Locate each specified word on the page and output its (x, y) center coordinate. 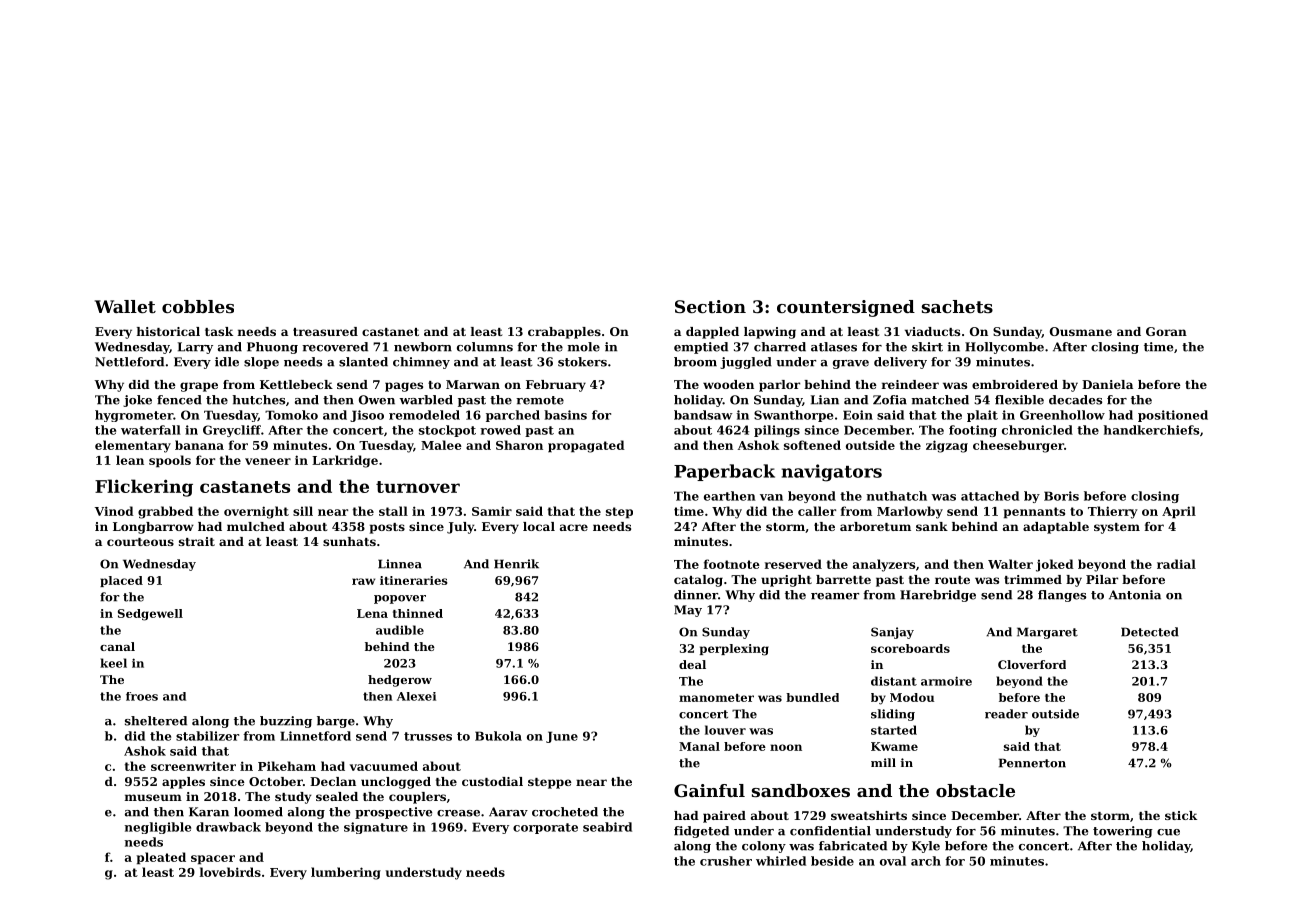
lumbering (346, 873)
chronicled (1037, 430)
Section (710, 306)
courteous (140, 542)
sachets (957, 306)
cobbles (198, 306)
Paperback (724, 472)
